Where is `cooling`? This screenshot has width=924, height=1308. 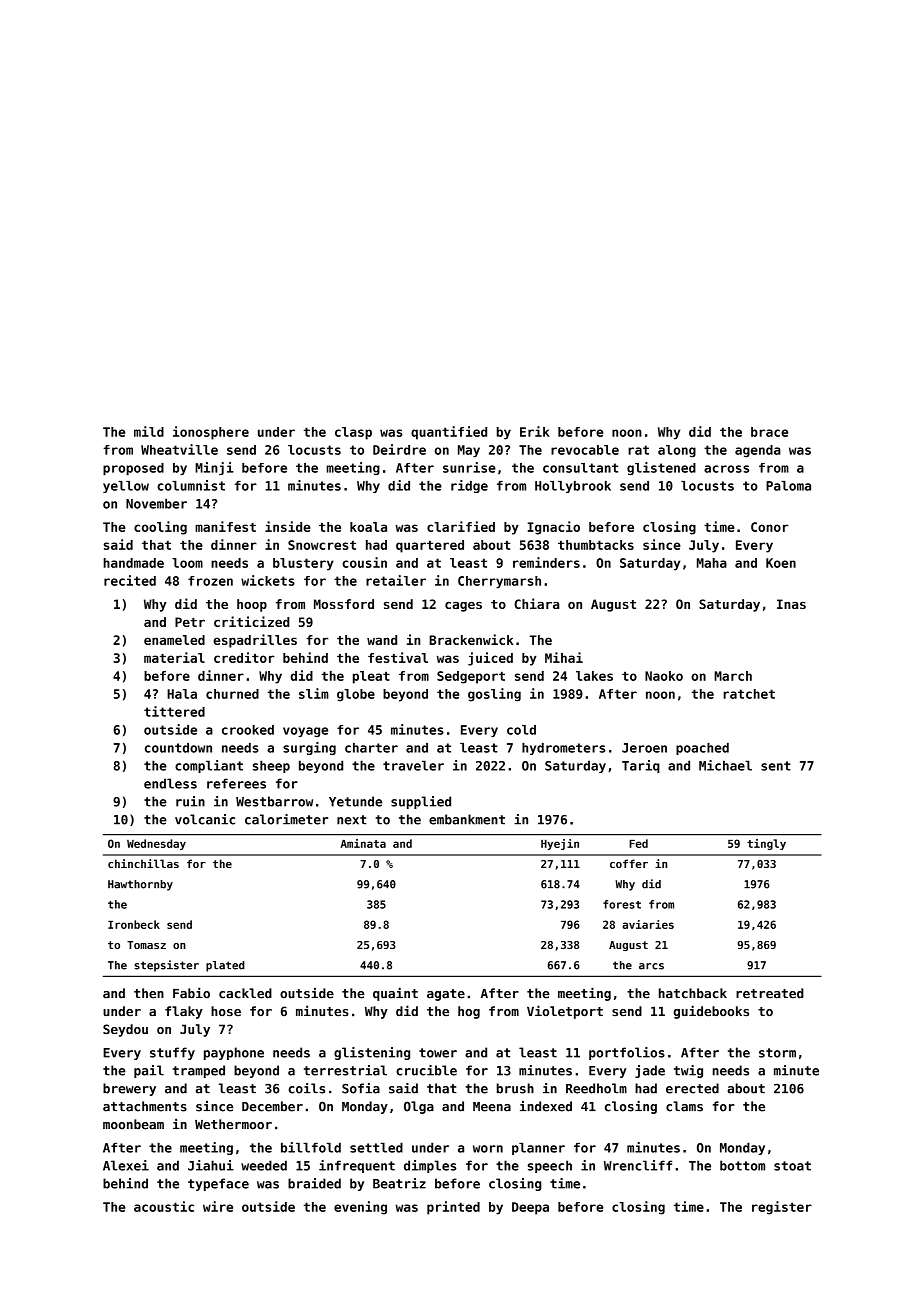 cooling is located at coordinates (160, 528).
